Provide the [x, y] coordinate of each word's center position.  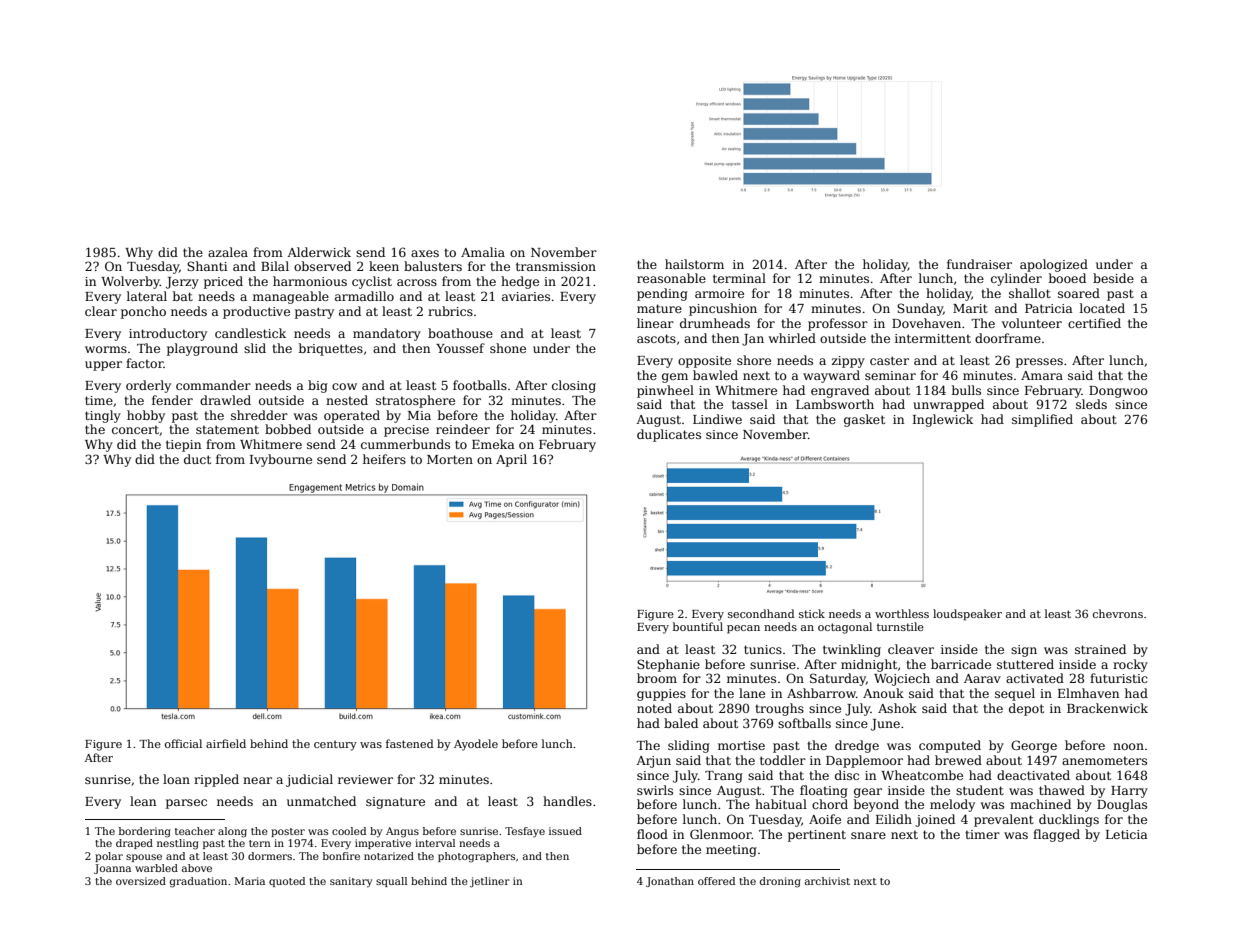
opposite [704, 362]
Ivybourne [281, 460]
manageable [291, 297]
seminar [890, 375]
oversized [141, 881]
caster [889, 360]
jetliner [490, 882]
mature [659, 308]
